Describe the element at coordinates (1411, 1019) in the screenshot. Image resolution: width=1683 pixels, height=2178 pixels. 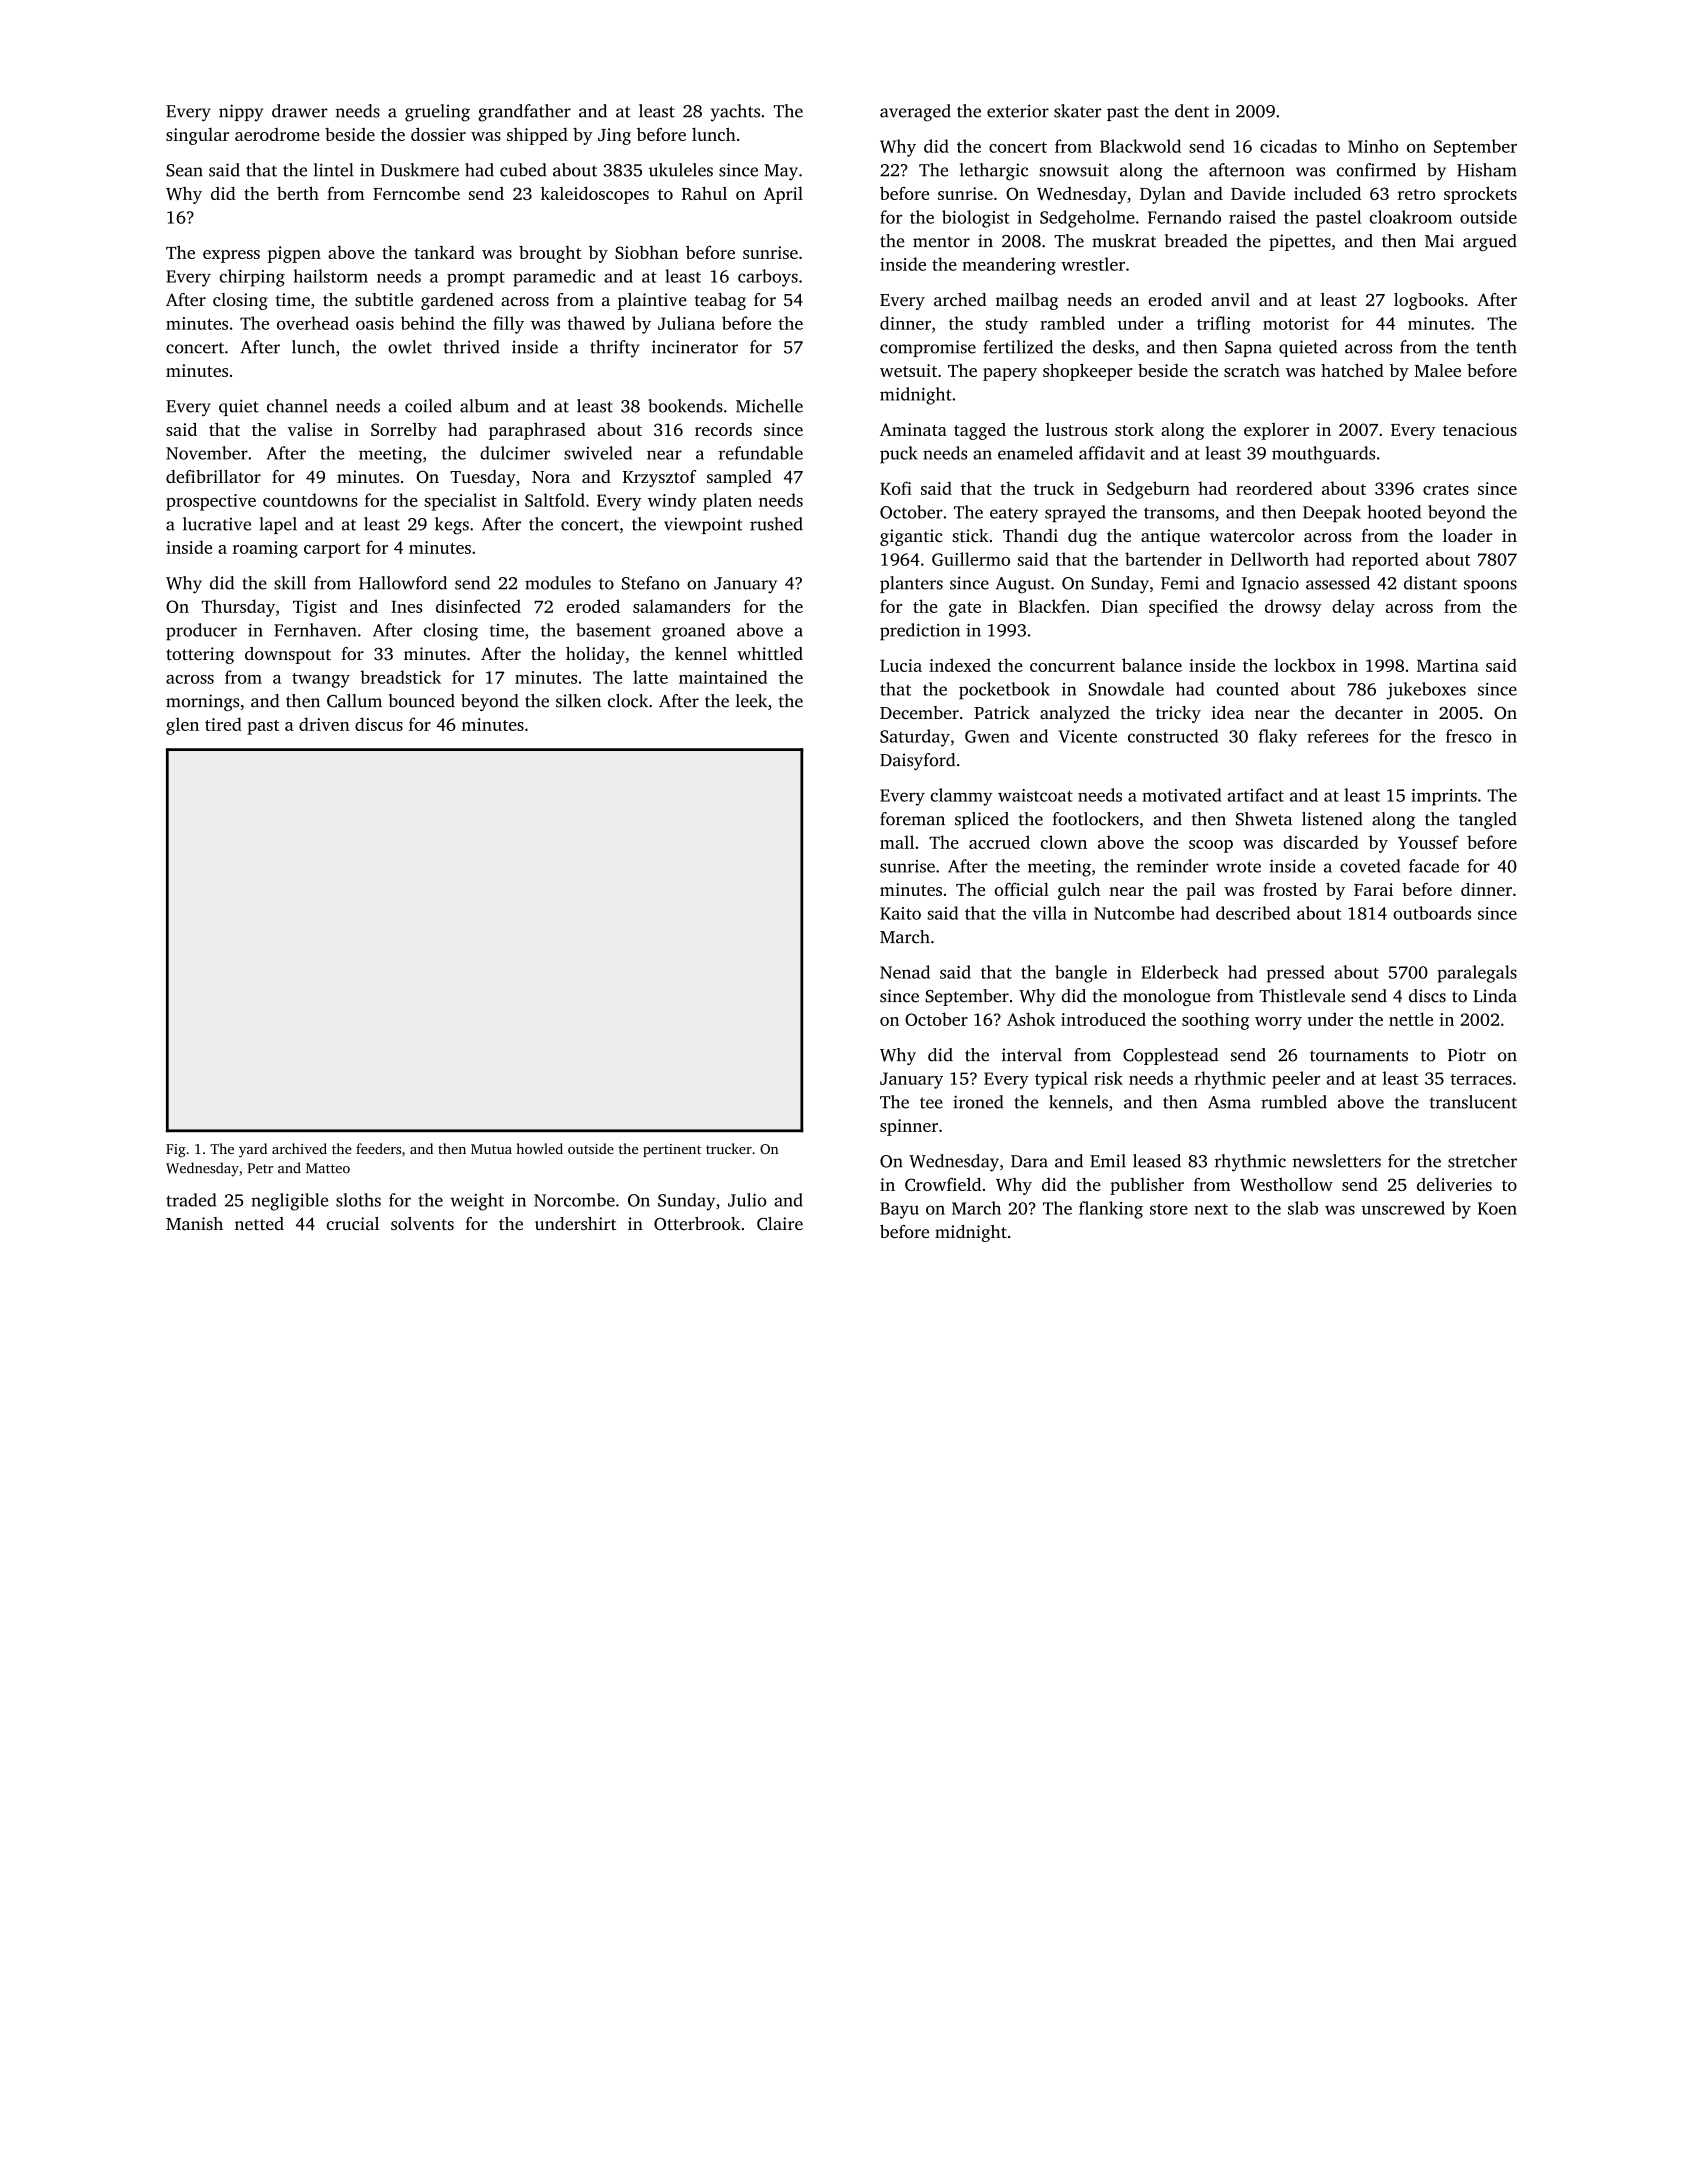
I see `nettle` at that location.
